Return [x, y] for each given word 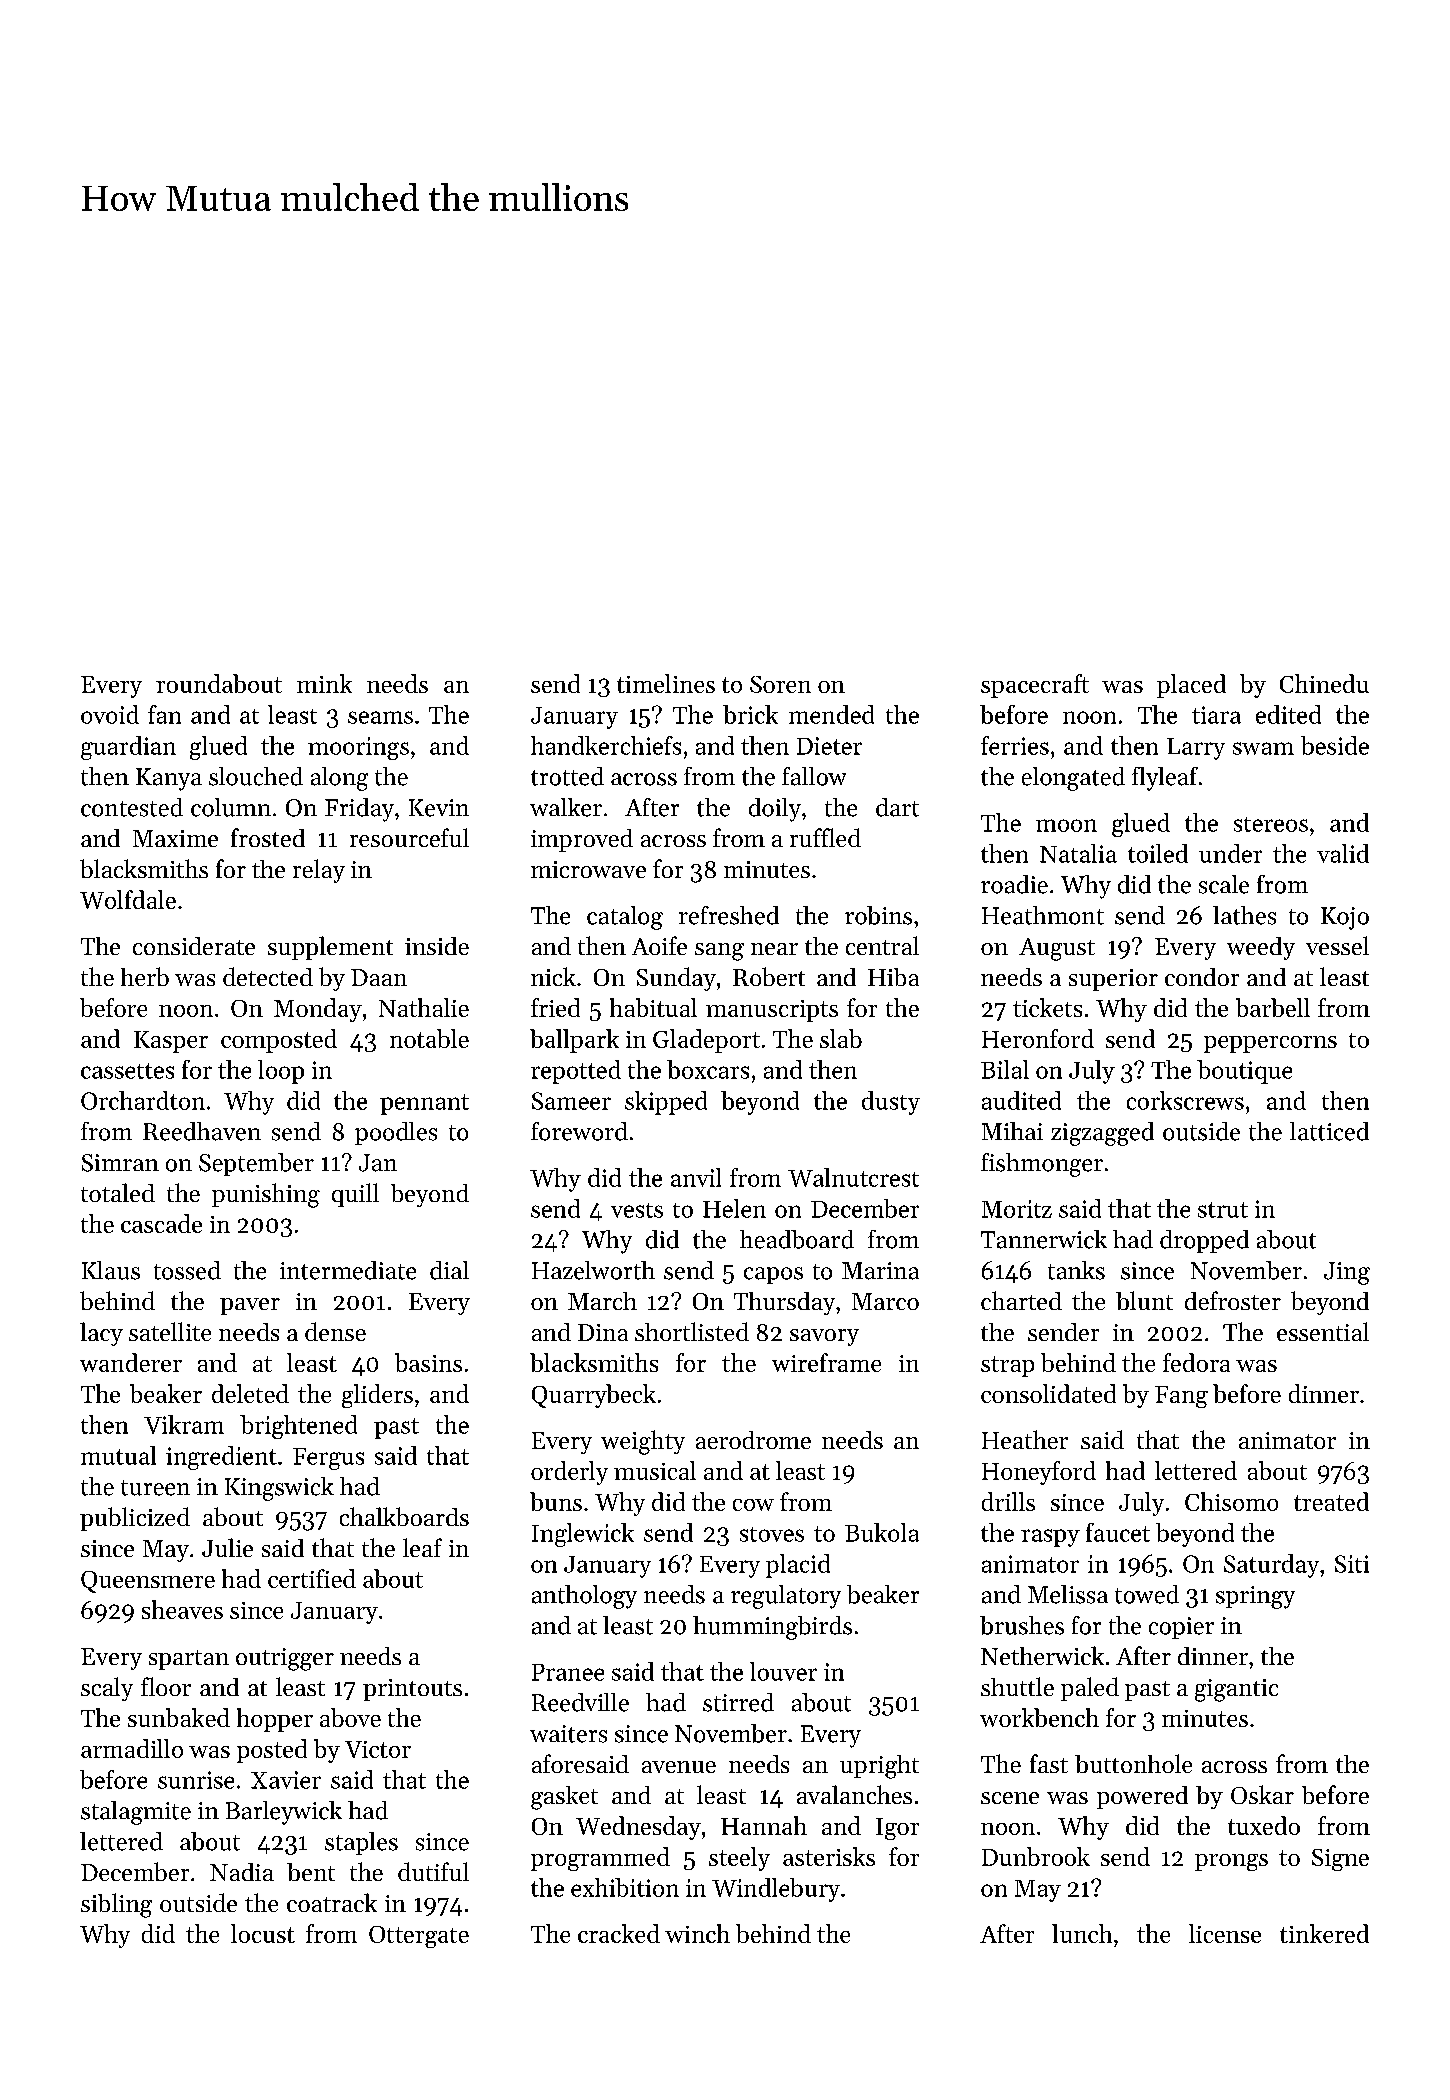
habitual [653, 1007]
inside [437, 946]
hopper [275, 1720]
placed [1191, 686]
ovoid [110, 714]
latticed [1329, 1131]
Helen [734, 1208]
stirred [738, 1702]
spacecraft [1035, 686]
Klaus [111, 1270]
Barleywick [284, 1813]
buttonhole [1133, 1763]
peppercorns [1270, 1044]
